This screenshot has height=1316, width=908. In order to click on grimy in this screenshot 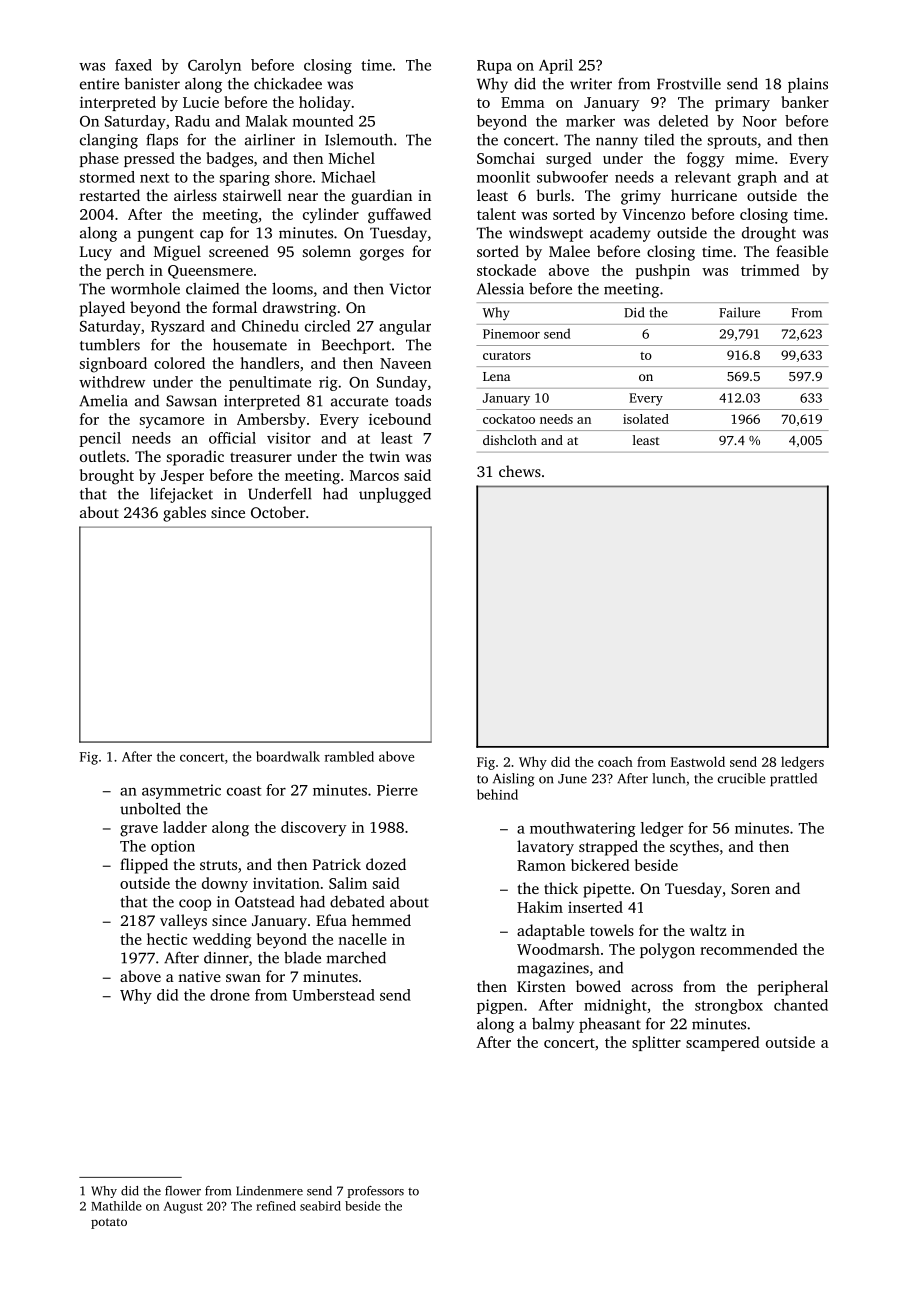, I will do `click(641, 197)`.
